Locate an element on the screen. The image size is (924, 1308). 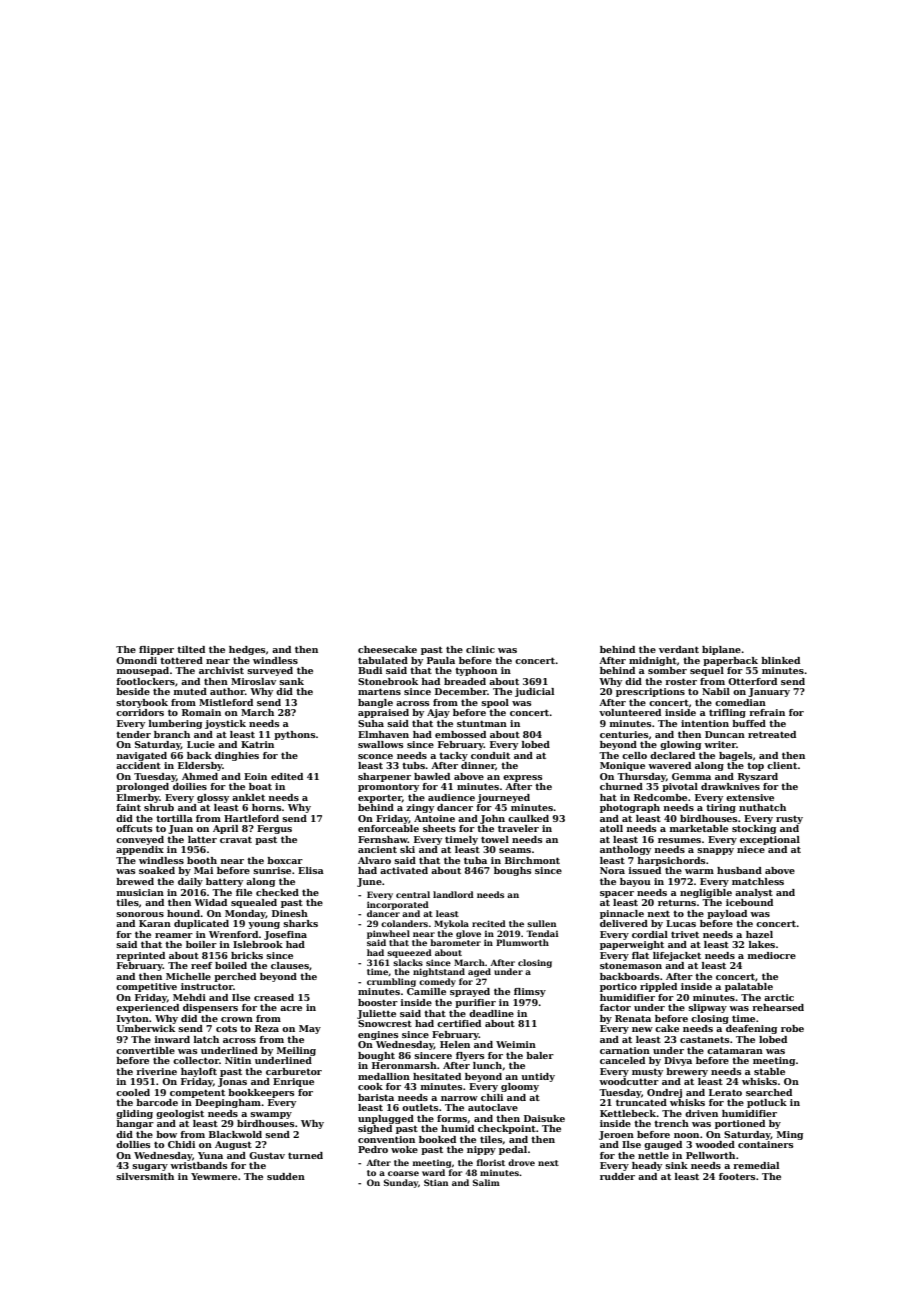
glossy is located at coordinates (213, 798).
